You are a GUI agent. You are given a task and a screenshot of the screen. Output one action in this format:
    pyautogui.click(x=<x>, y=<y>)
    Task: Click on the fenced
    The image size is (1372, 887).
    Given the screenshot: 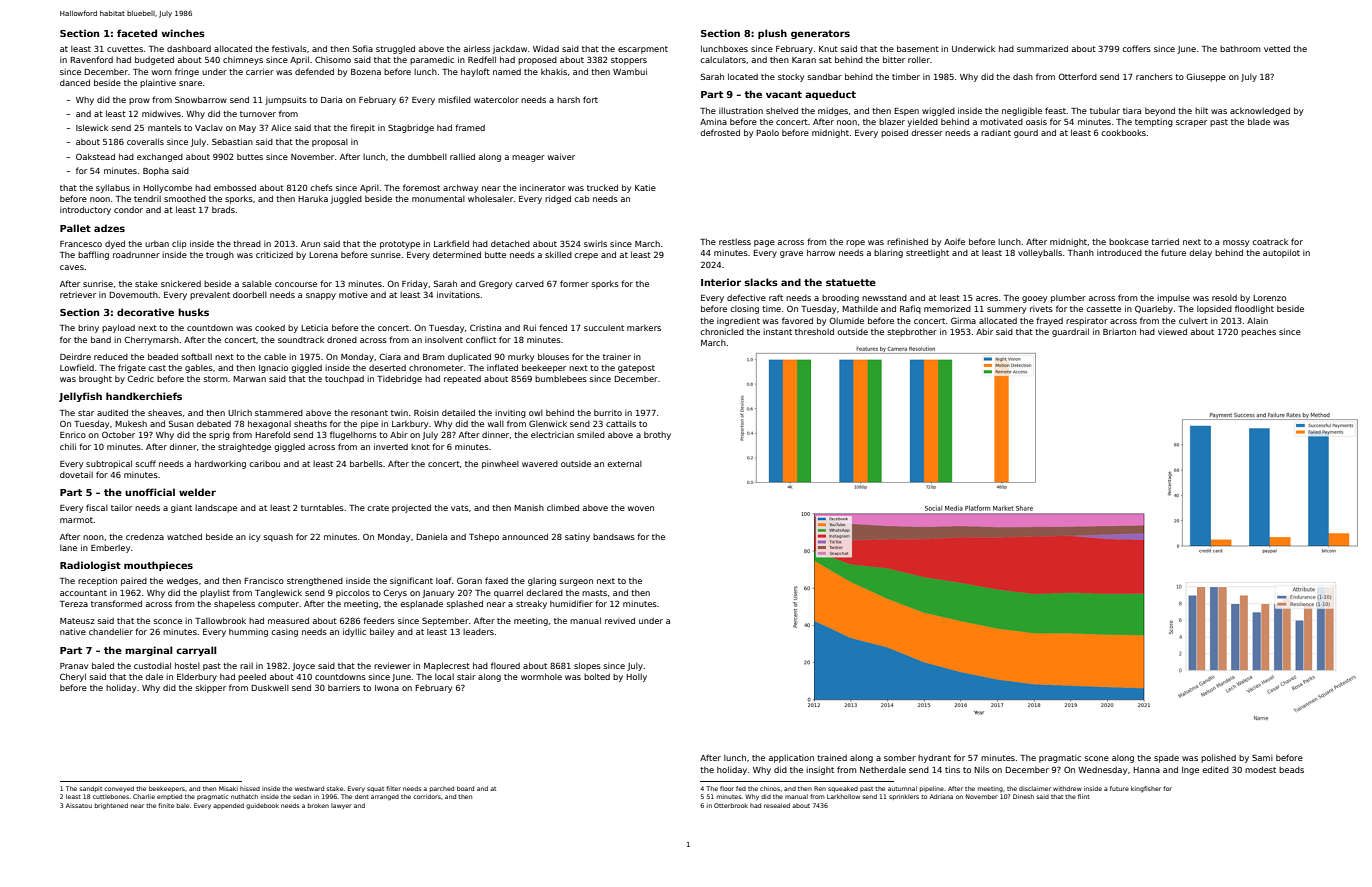 What is the action you would take?
    pyautogui.click(x=553, y=327)
